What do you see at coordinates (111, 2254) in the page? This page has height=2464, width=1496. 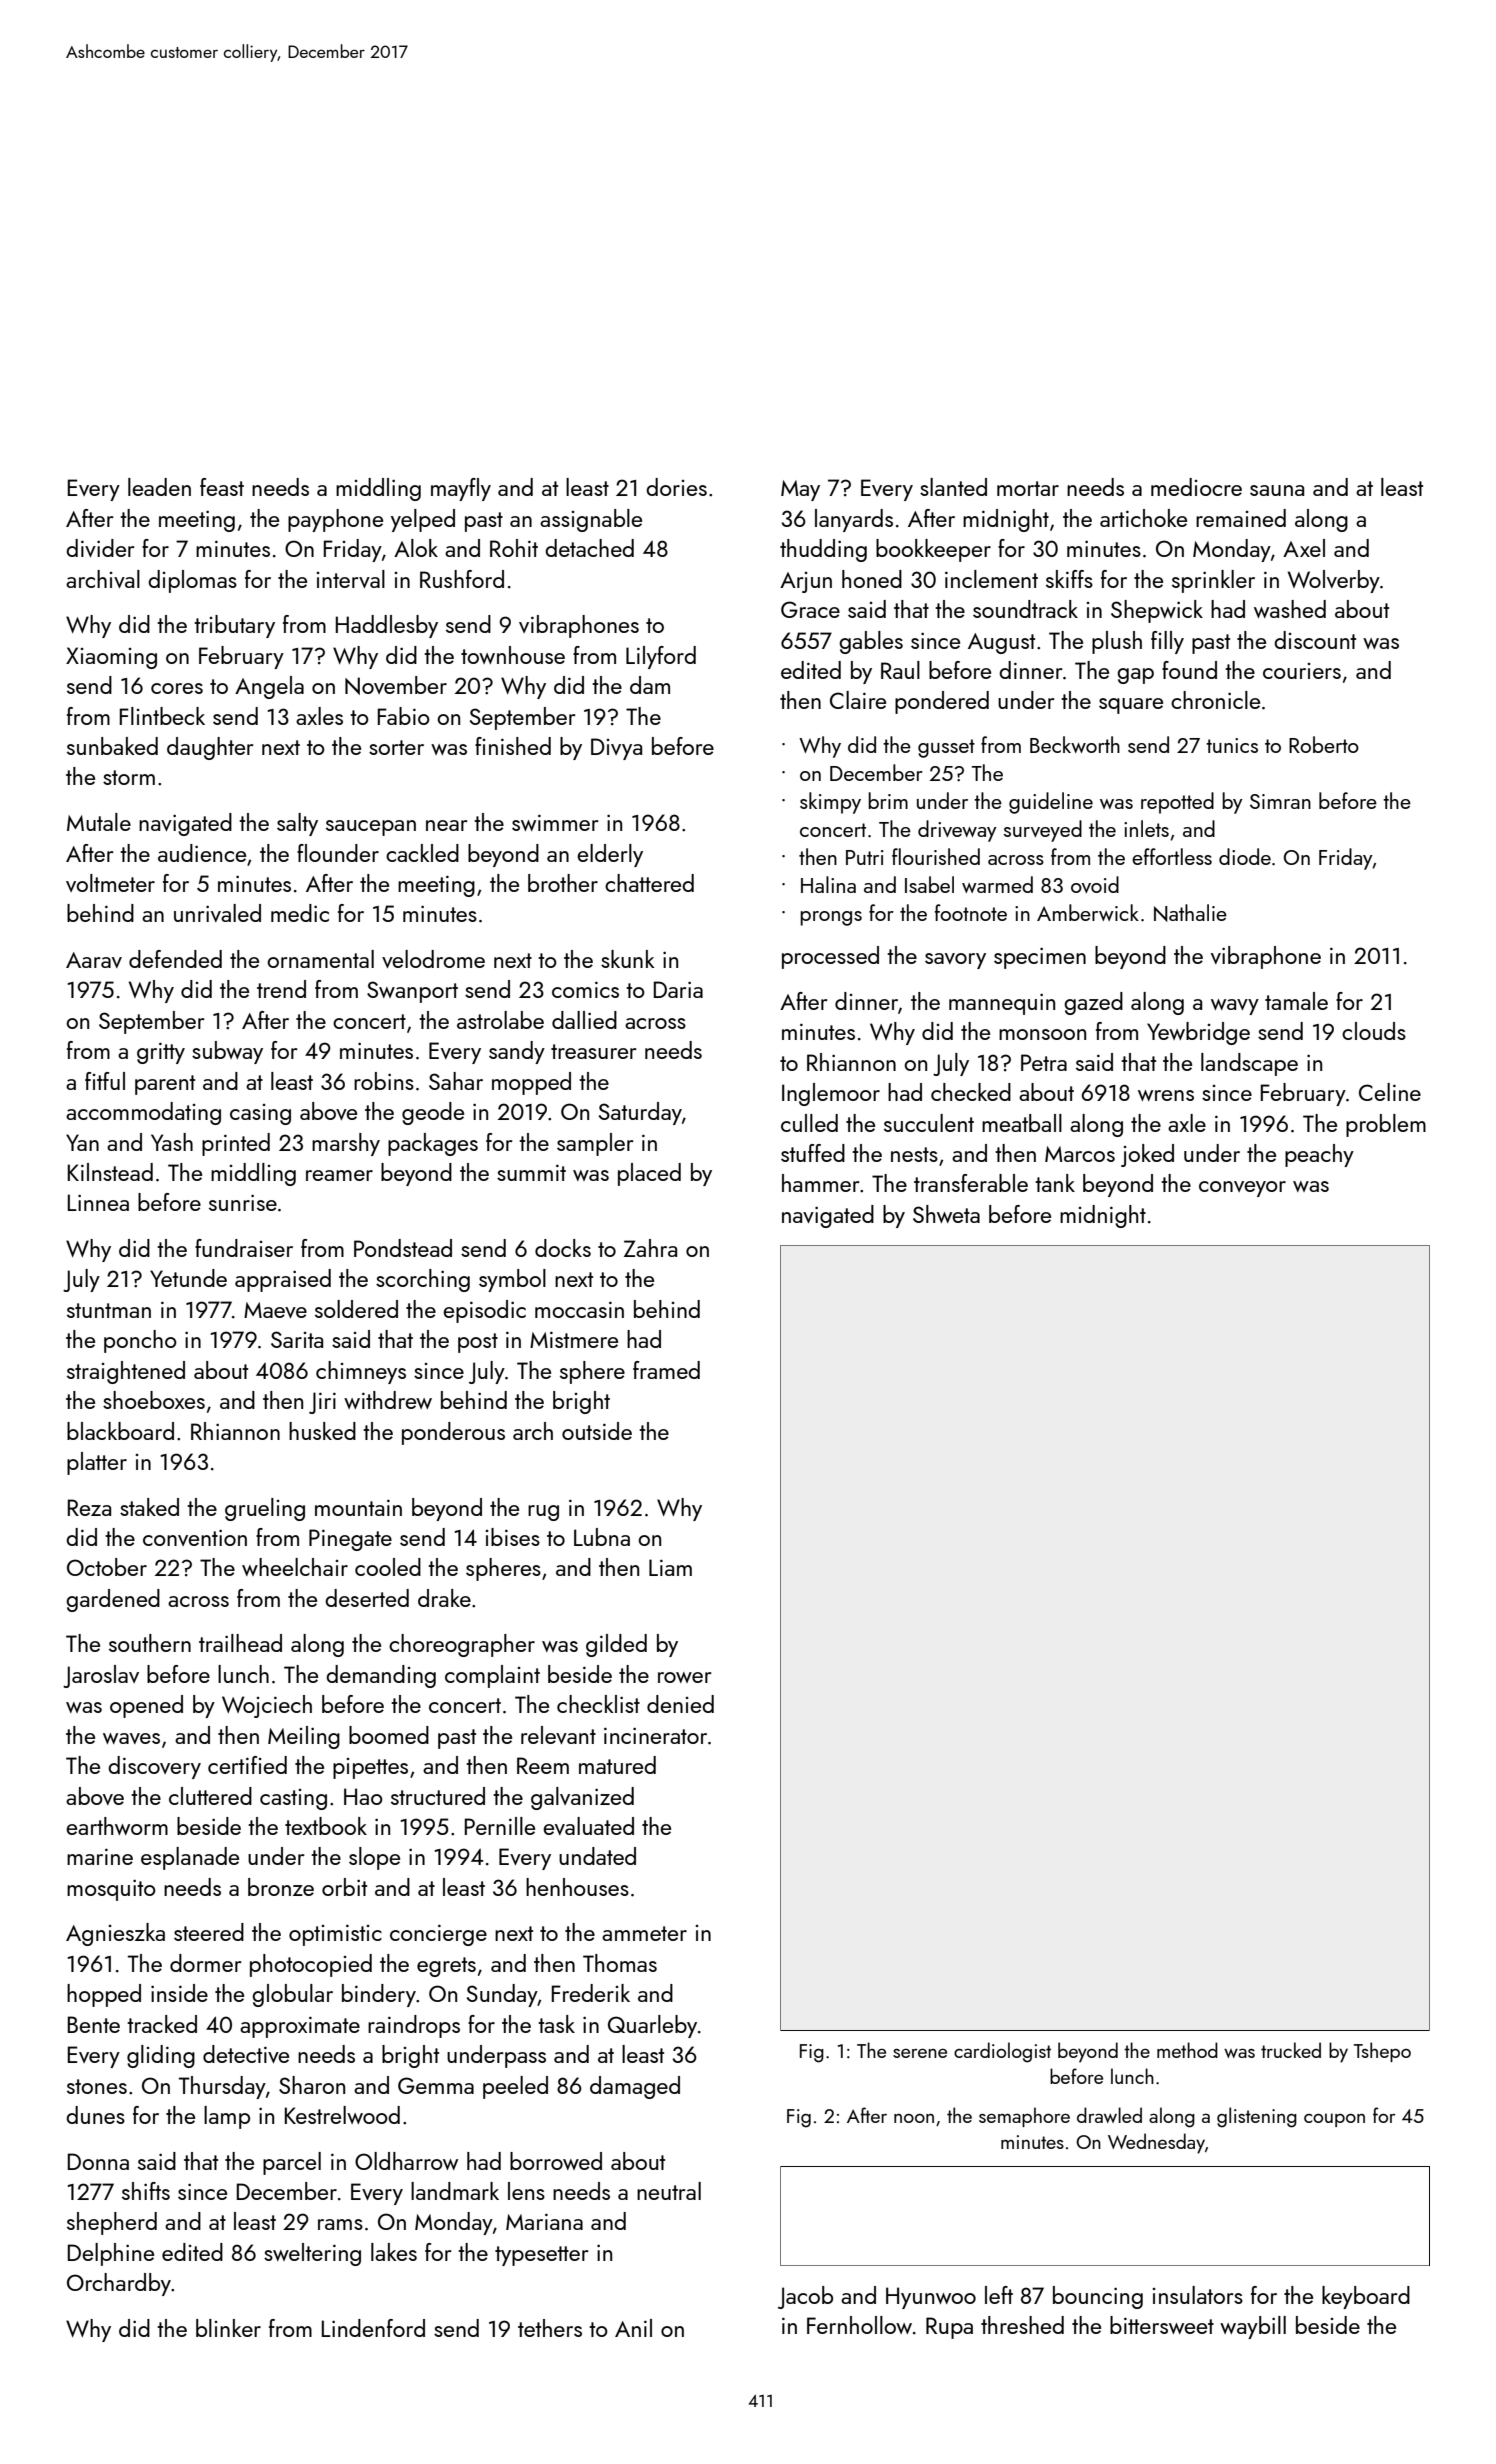 I see `Delphine` at bounding box center [111, 2254].
